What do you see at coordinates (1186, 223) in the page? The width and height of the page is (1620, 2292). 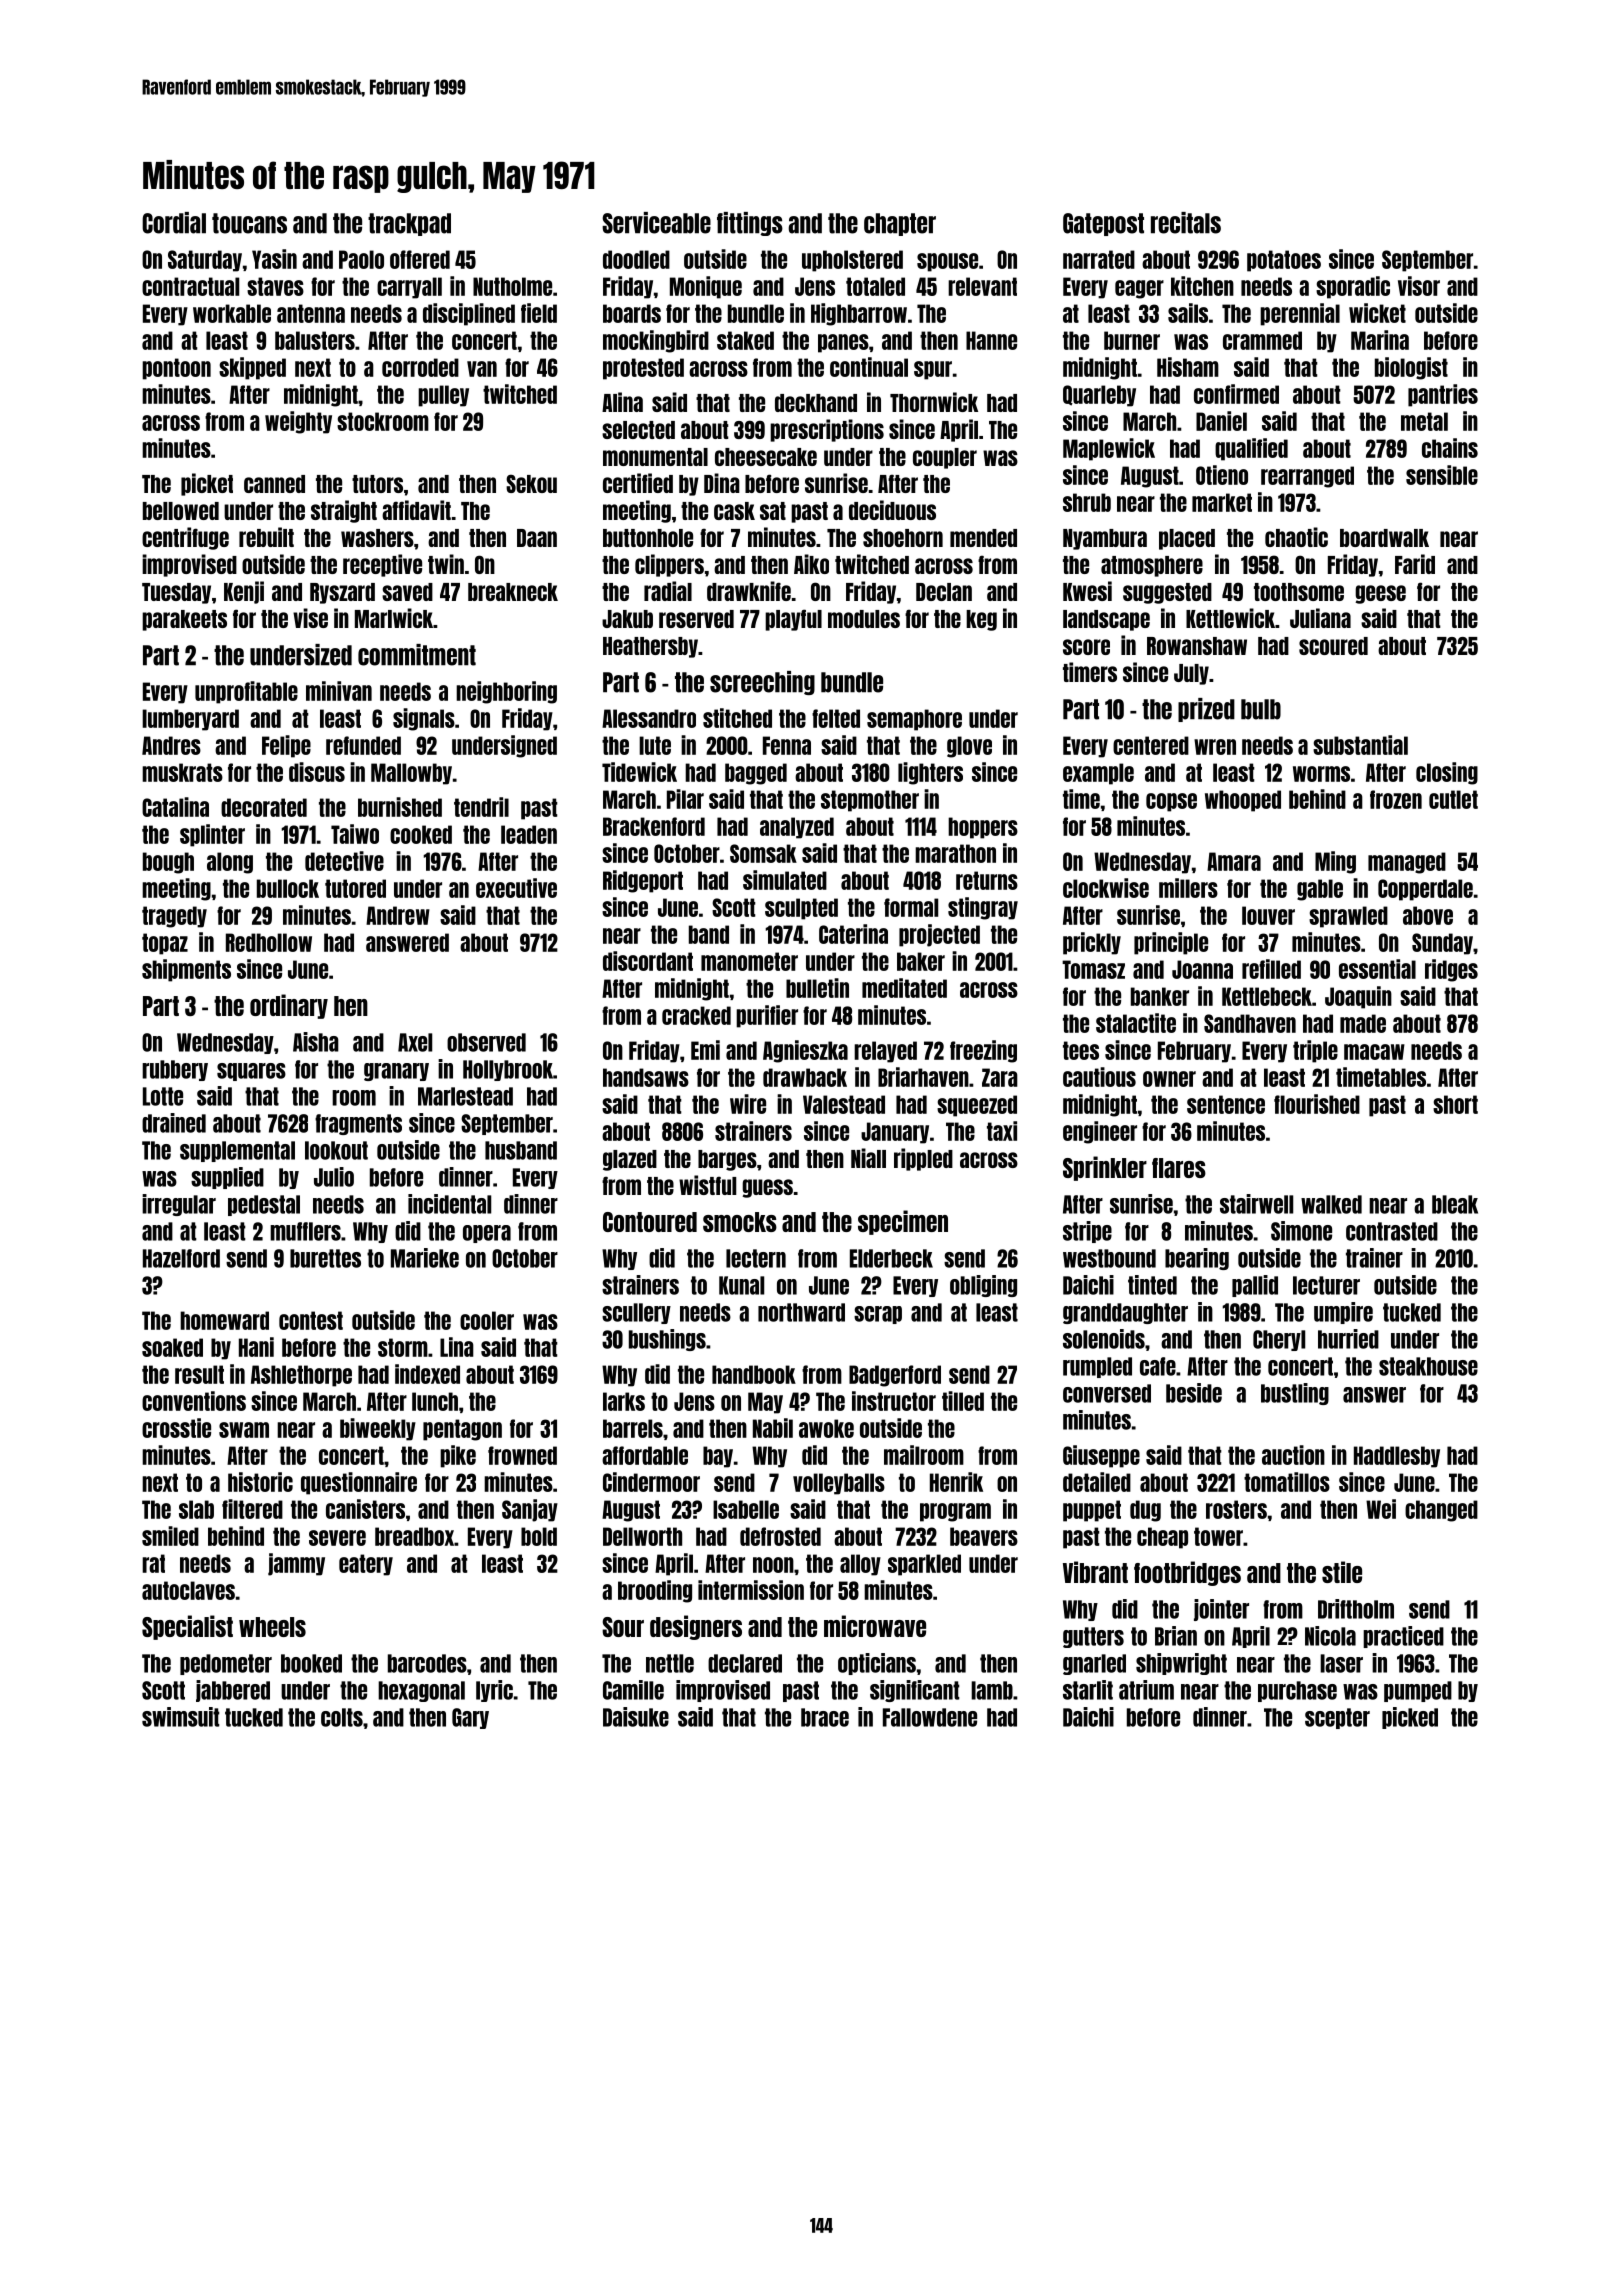 I see `recitals` at bounding box center [1186, 223].
